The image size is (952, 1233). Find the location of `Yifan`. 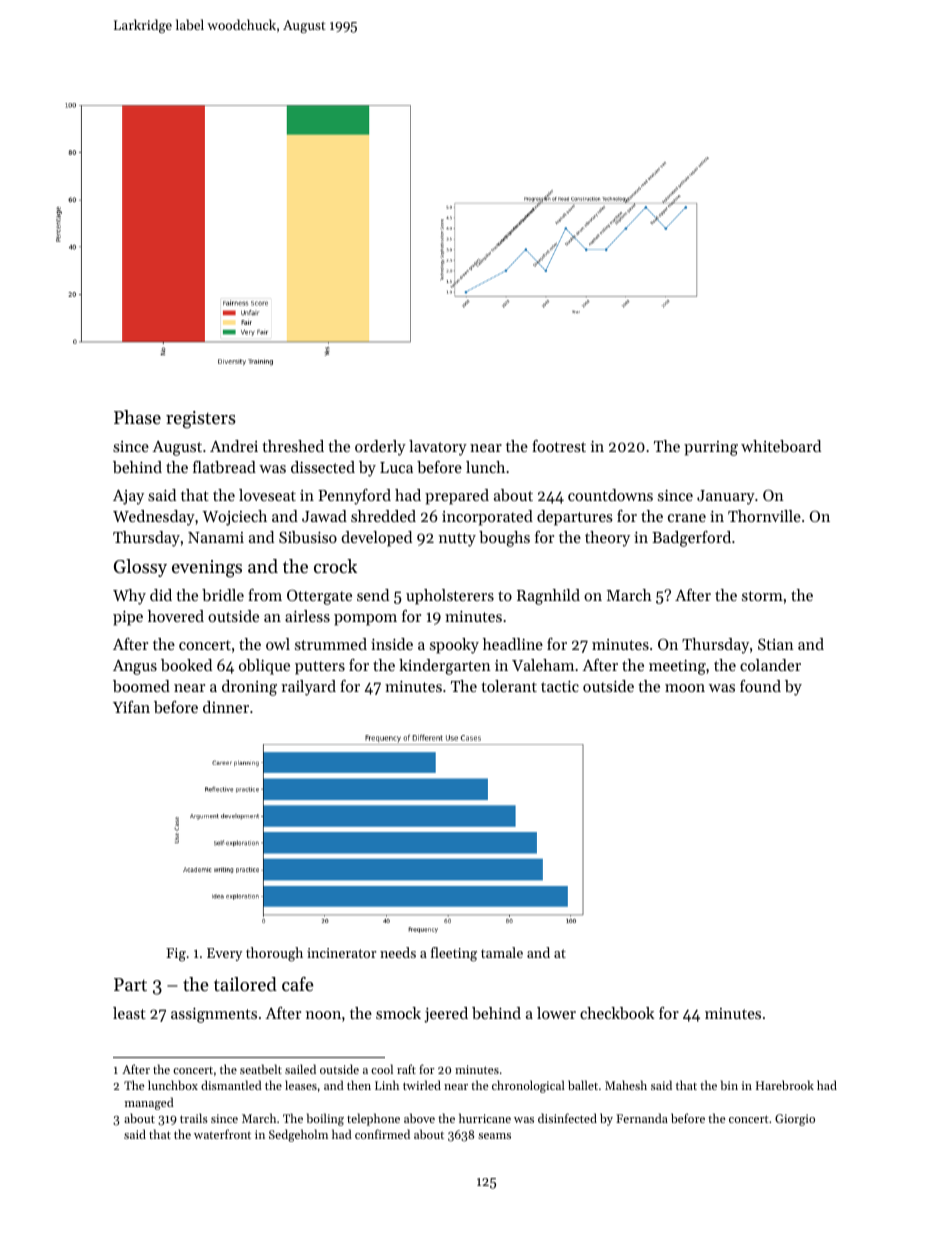

Yifan is located at coordinates (131, 707).
